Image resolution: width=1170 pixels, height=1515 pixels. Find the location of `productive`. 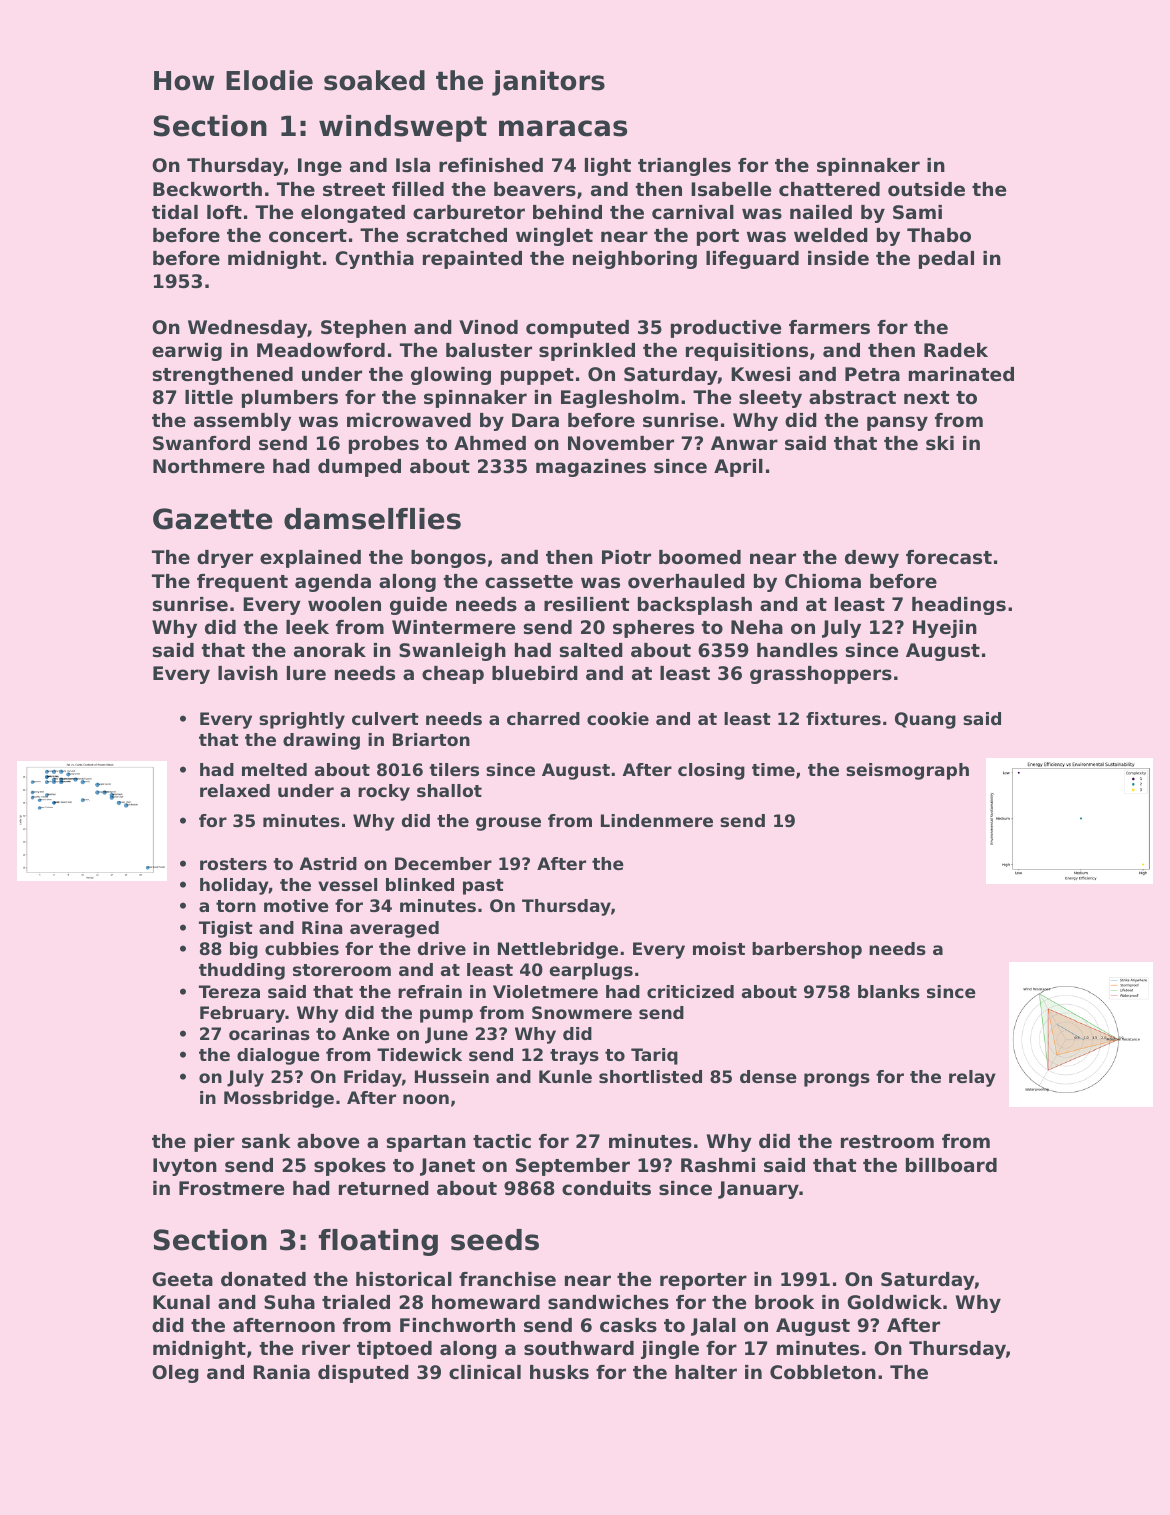

productive is located at coordinates (726, 329).
